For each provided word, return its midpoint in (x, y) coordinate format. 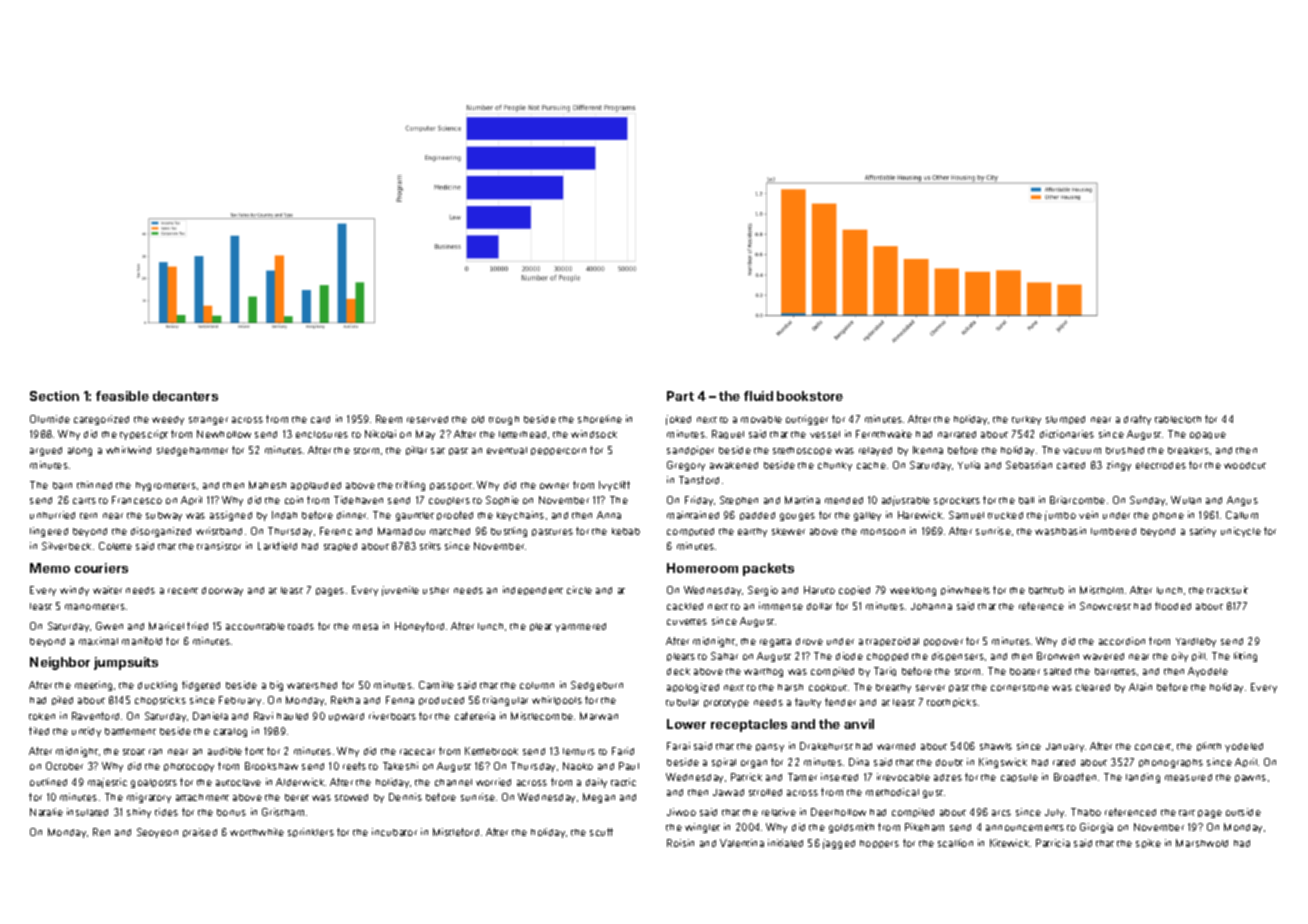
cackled (685, 606)
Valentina (742, 843)
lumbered (1113, 531)
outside (1243, 812)
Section (54, 396)
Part (680, 396)
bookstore (810, 396)
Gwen (109, 626)
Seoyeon (157, 833)
